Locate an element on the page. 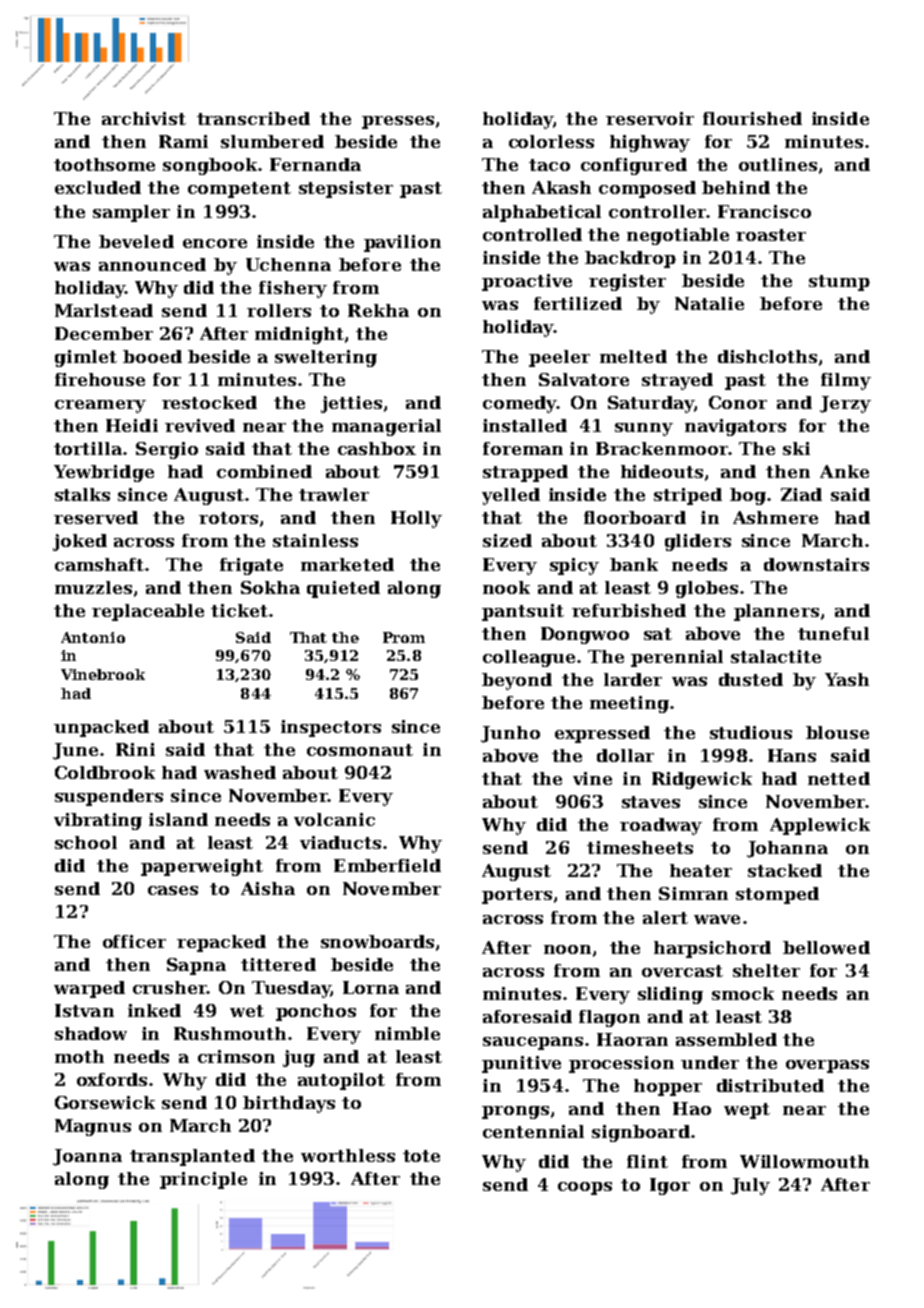  tuneful is located at coordinates (833, 633).
